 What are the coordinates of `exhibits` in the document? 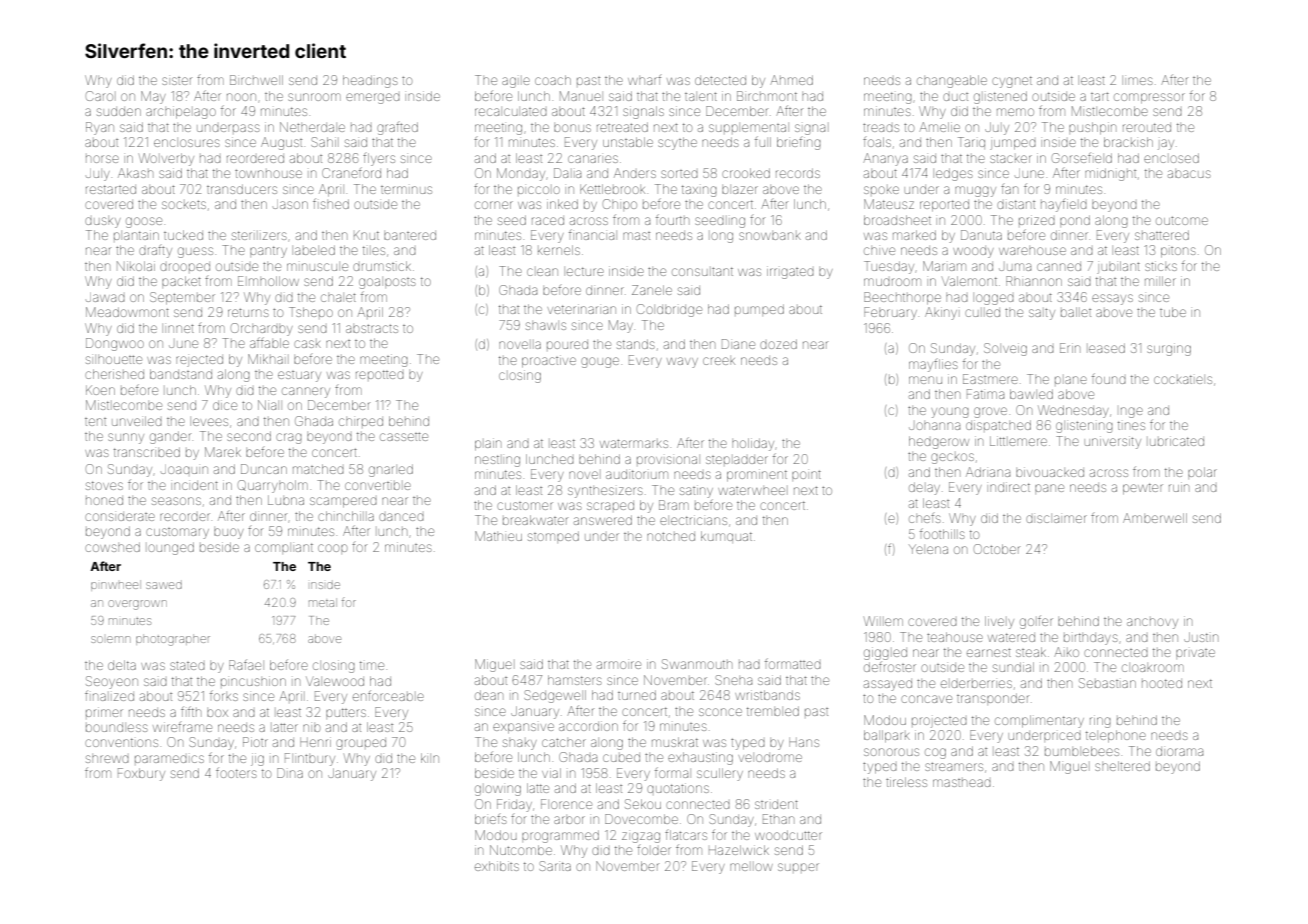 It's located at (497, 866).
